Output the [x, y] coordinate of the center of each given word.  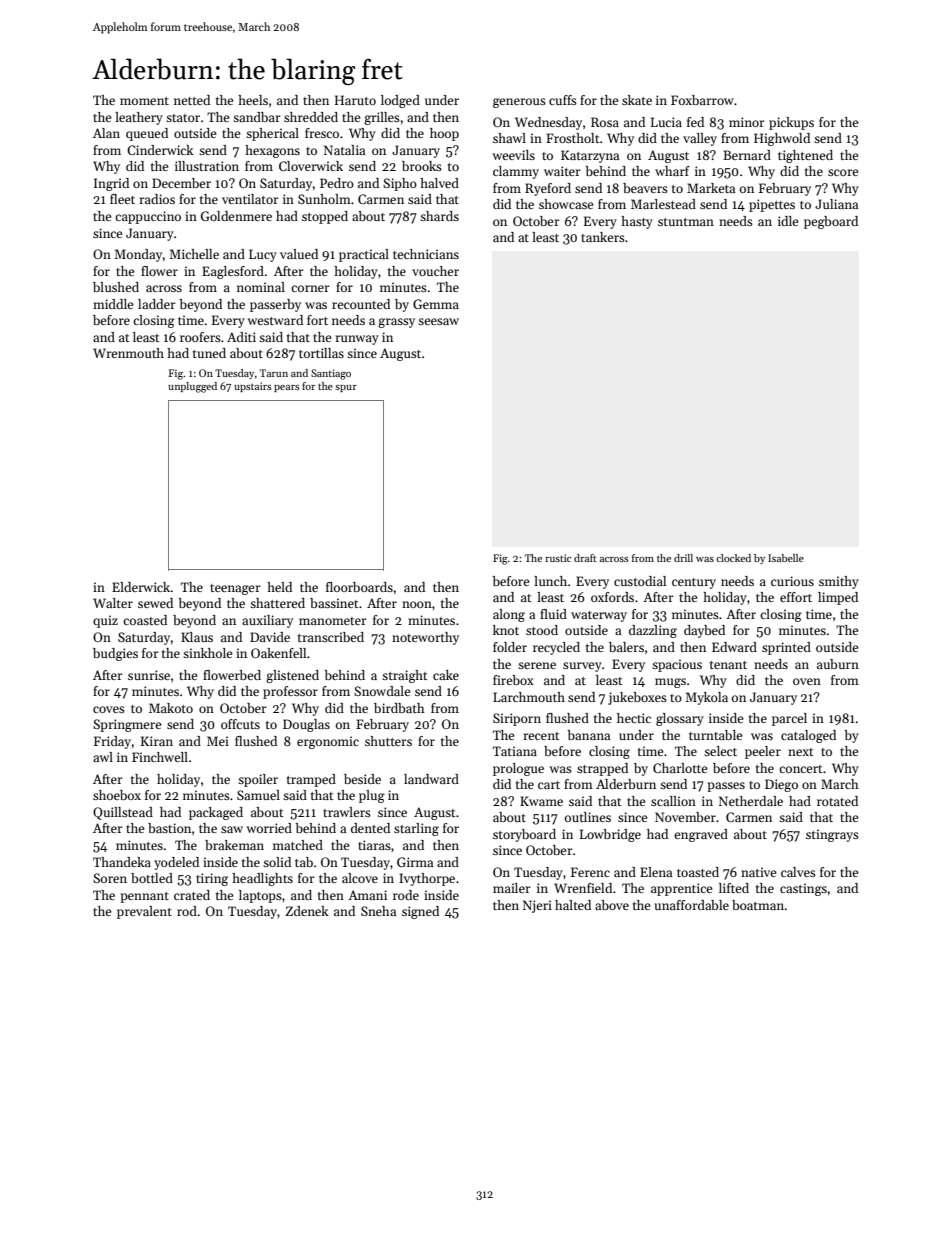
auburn [838, 664]
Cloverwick [311, 166]
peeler [763, 752]
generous [519, 103]
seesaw [438, 321]
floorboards [359, 587]
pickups [791, 123]
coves [109, 709]
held [279, 587]
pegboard [831, 222]
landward [431, 779]
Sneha [378, 911]
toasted [698, 872]
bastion [169, 828]
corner [310, 288]
